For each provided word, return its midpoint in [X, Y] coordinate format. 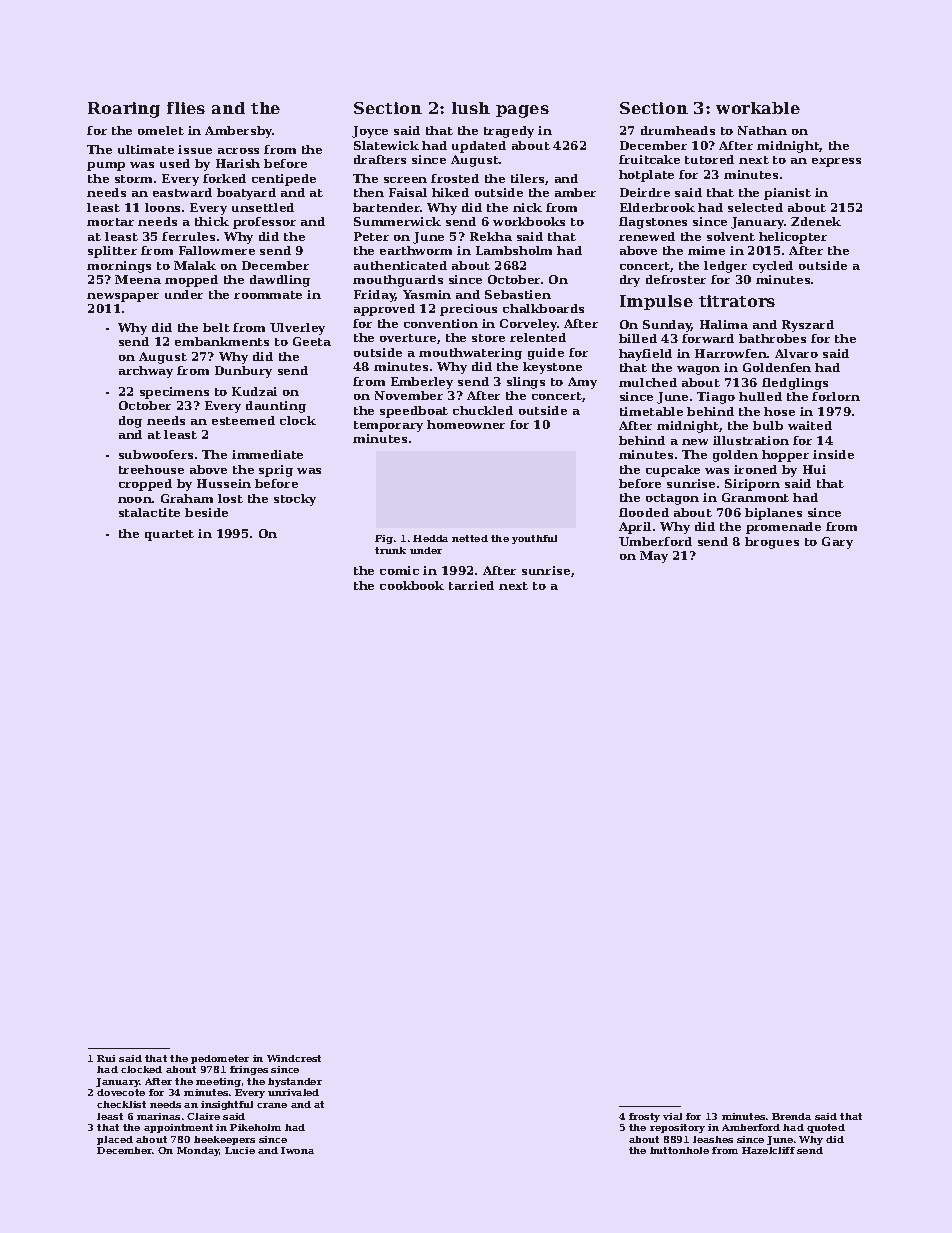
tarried [471, 585]
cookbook [412, 585]
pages [522, 111]
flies [186, 108]
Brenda [791, 1116]
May [654, 557]
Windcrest [294, 1058]
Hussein [224, 483]
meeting [218, 1082]
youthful [534, 539]
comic [399, 570]
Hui [814, 469]
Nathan [762, 130]
